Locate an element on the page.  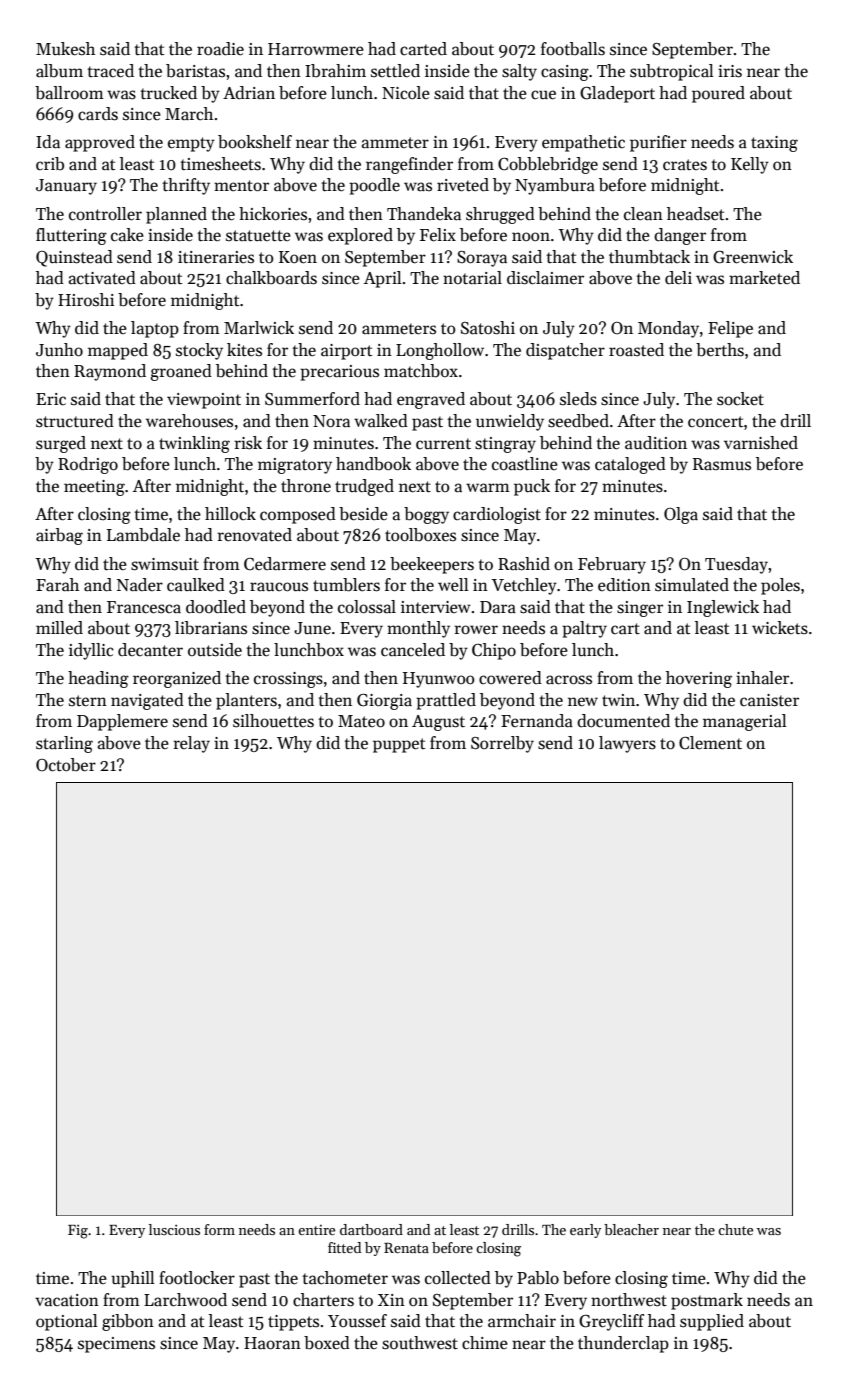
silhouettes is located at coordinates (273, 721).
